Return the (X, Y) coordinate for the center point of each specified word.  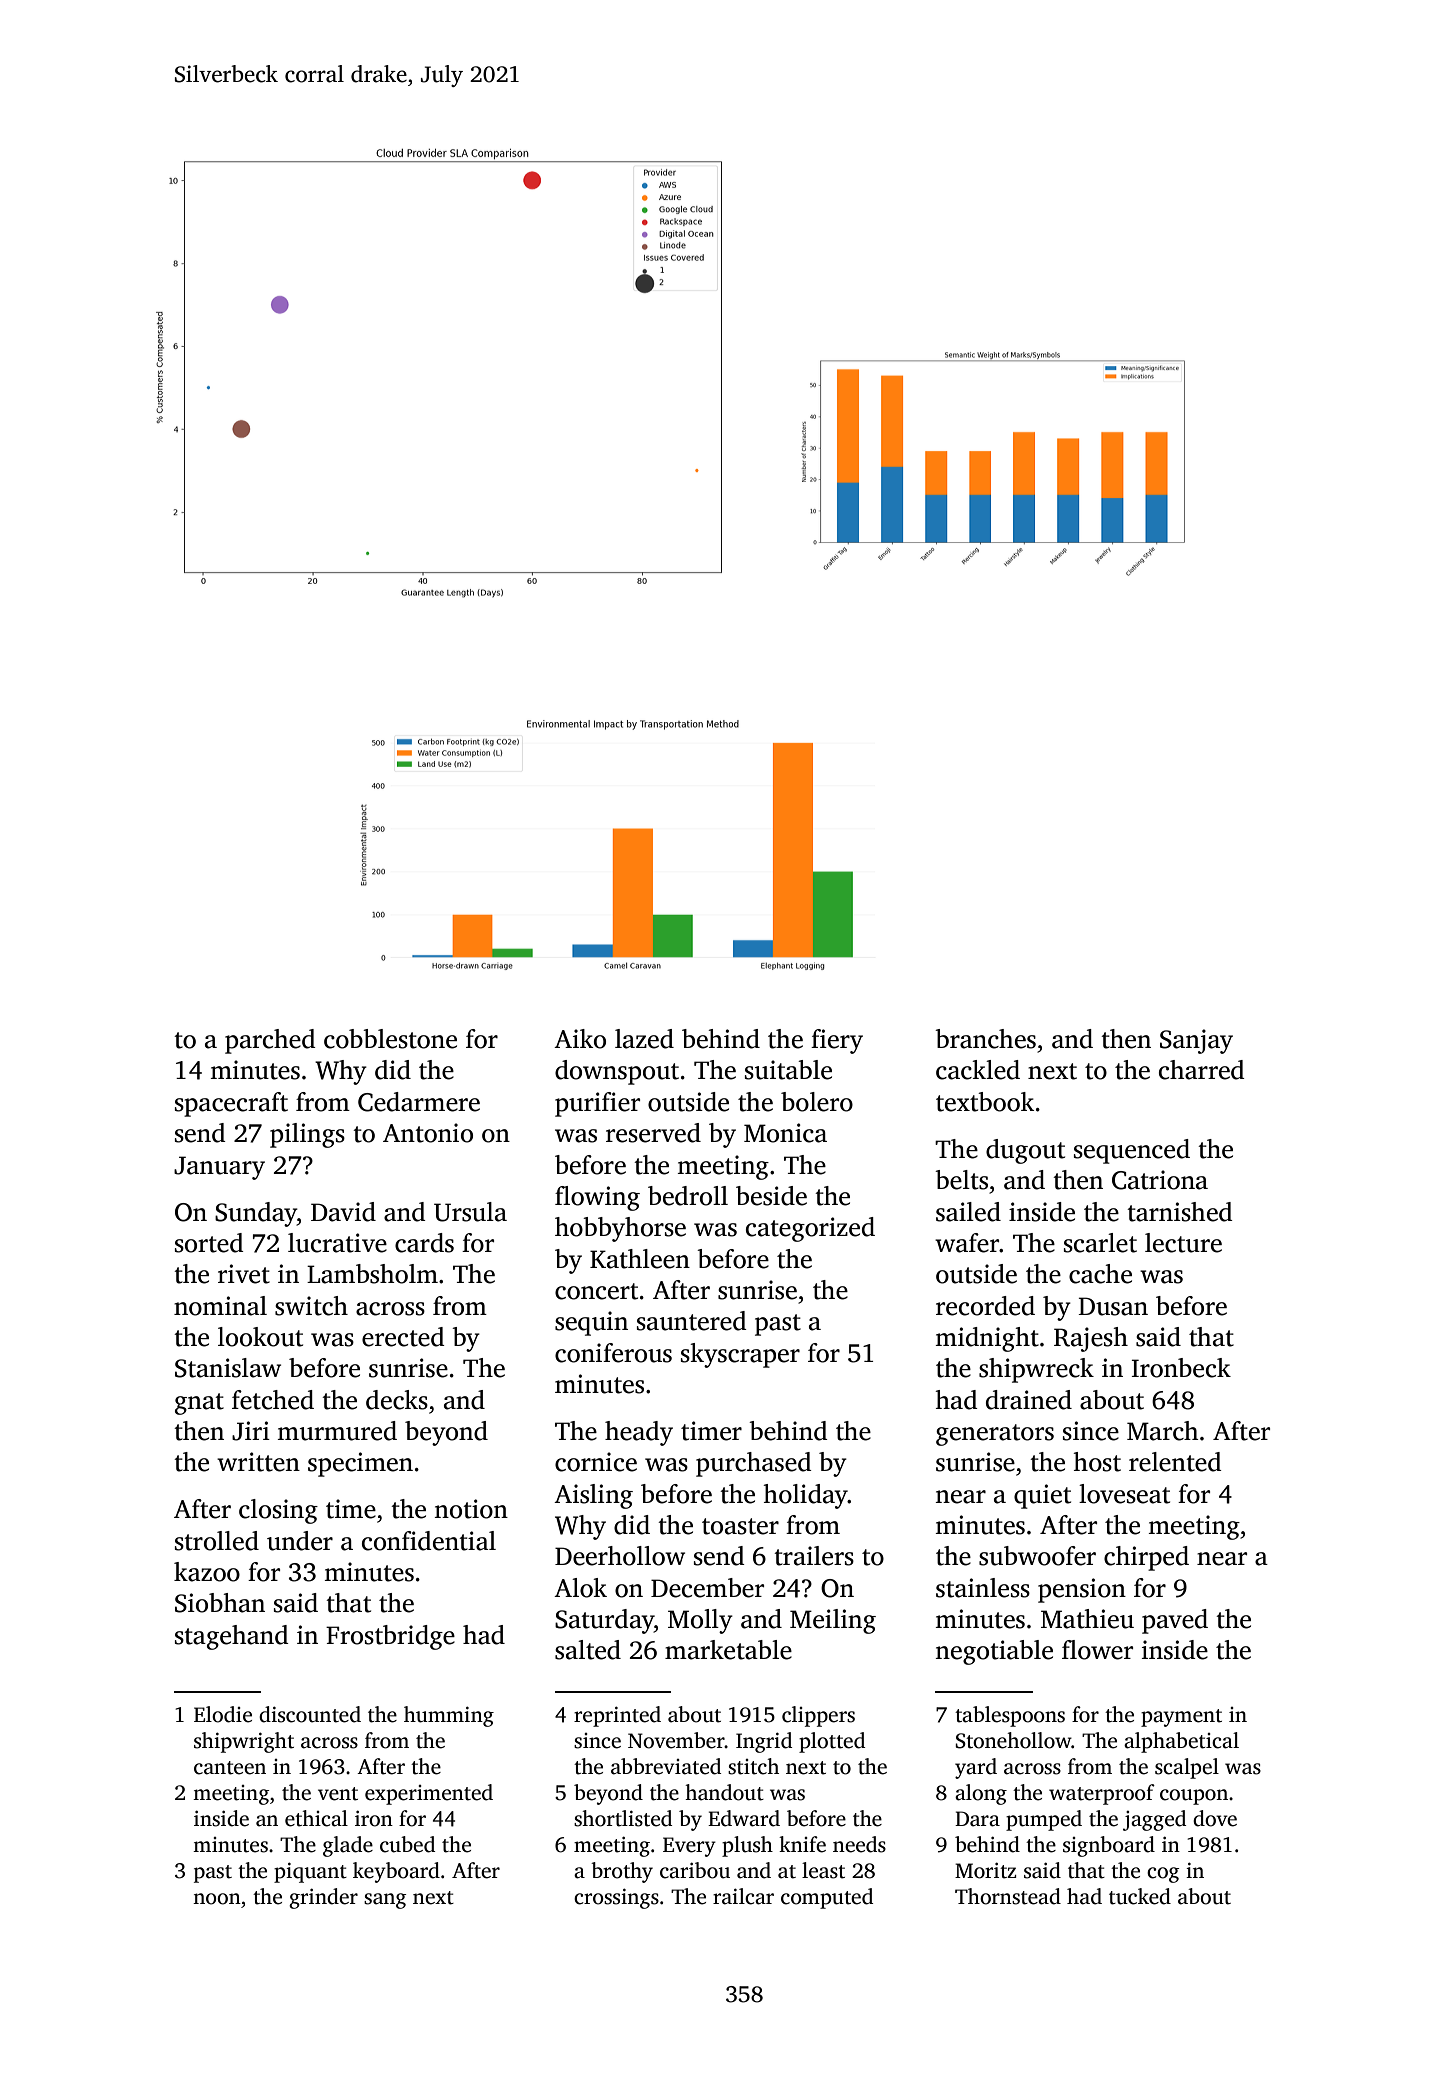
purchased (754, 1464)
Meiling (833, 1621)
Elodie (223, 1714)
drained (1029, 1400)
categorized (810, 1229)
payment (1181, 1718)
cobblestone (390, 1039)
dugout (1025, 1151)
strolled (217, 1541)
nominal (220, 1306)
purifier (597, 1104)
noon (217, 1899)
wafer (967, 1243)
